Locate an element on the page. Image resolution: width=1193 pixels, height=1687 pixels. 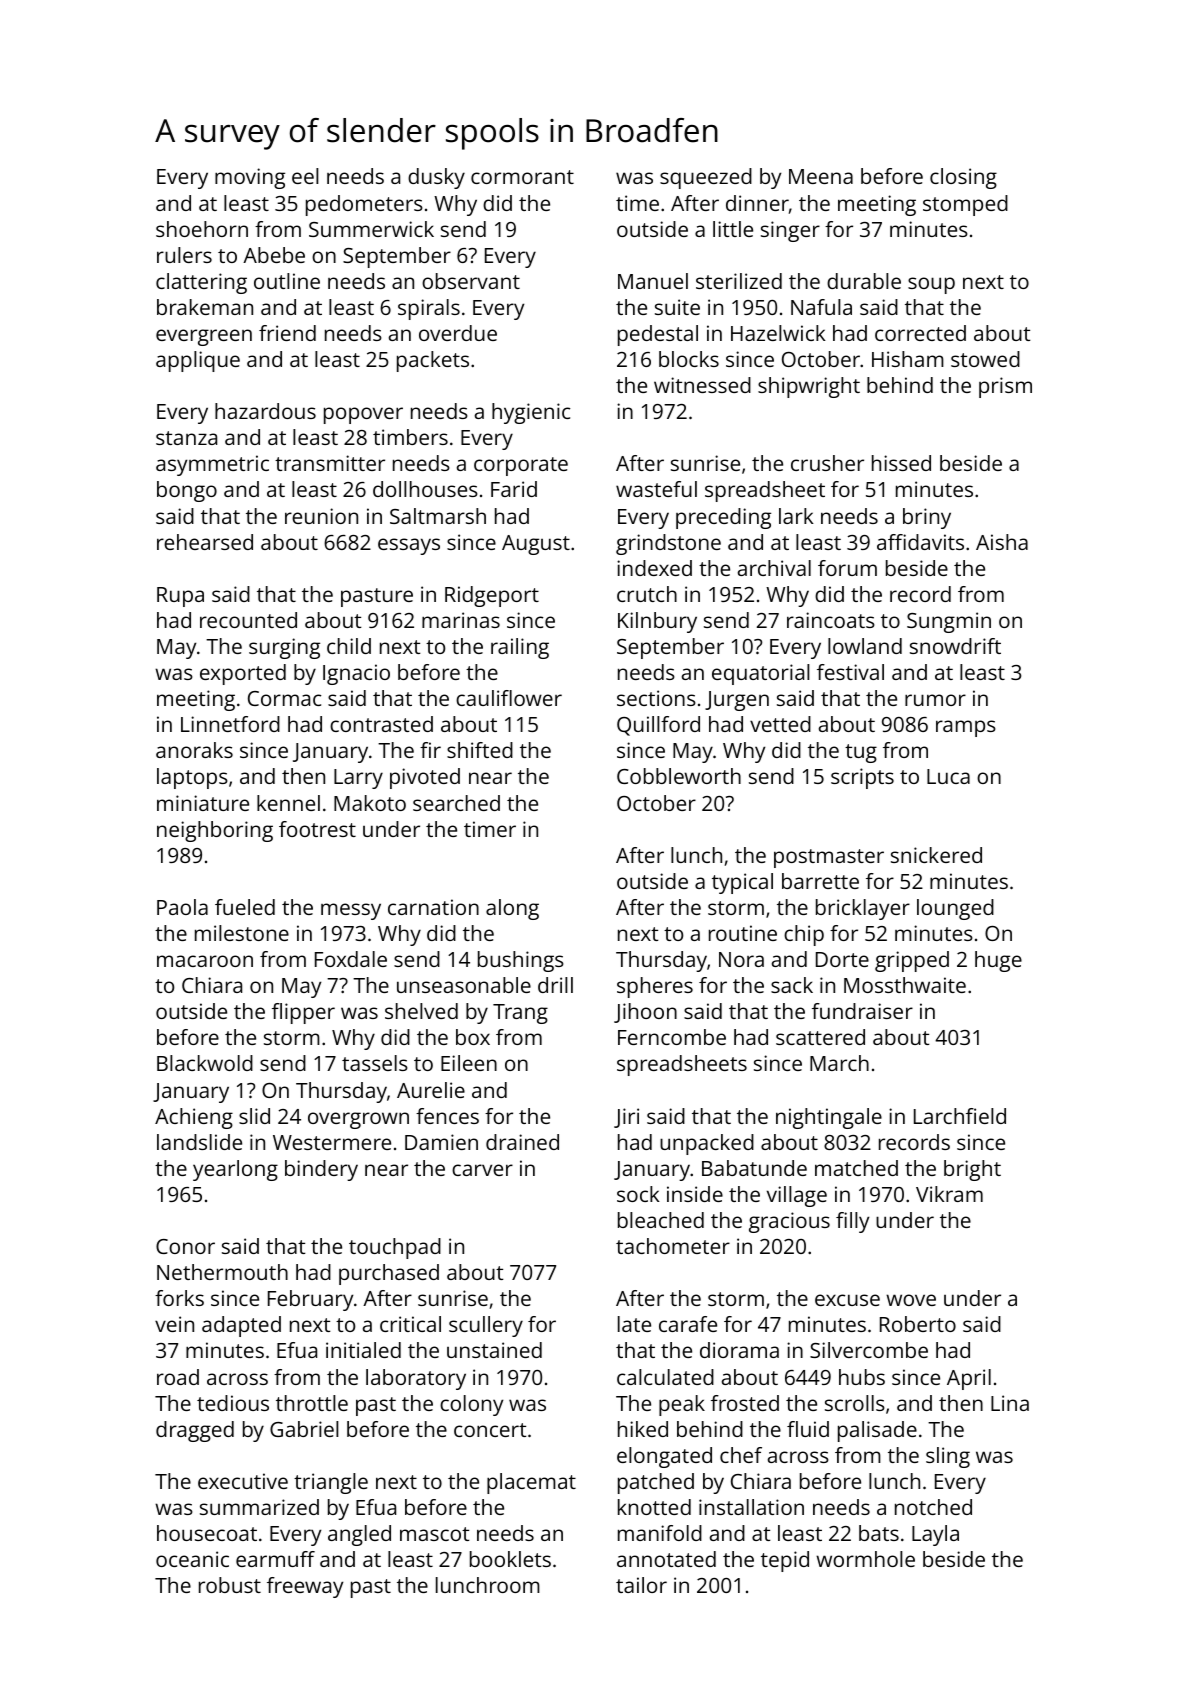
Cobbleworth is located at coordinates (679, 776).
